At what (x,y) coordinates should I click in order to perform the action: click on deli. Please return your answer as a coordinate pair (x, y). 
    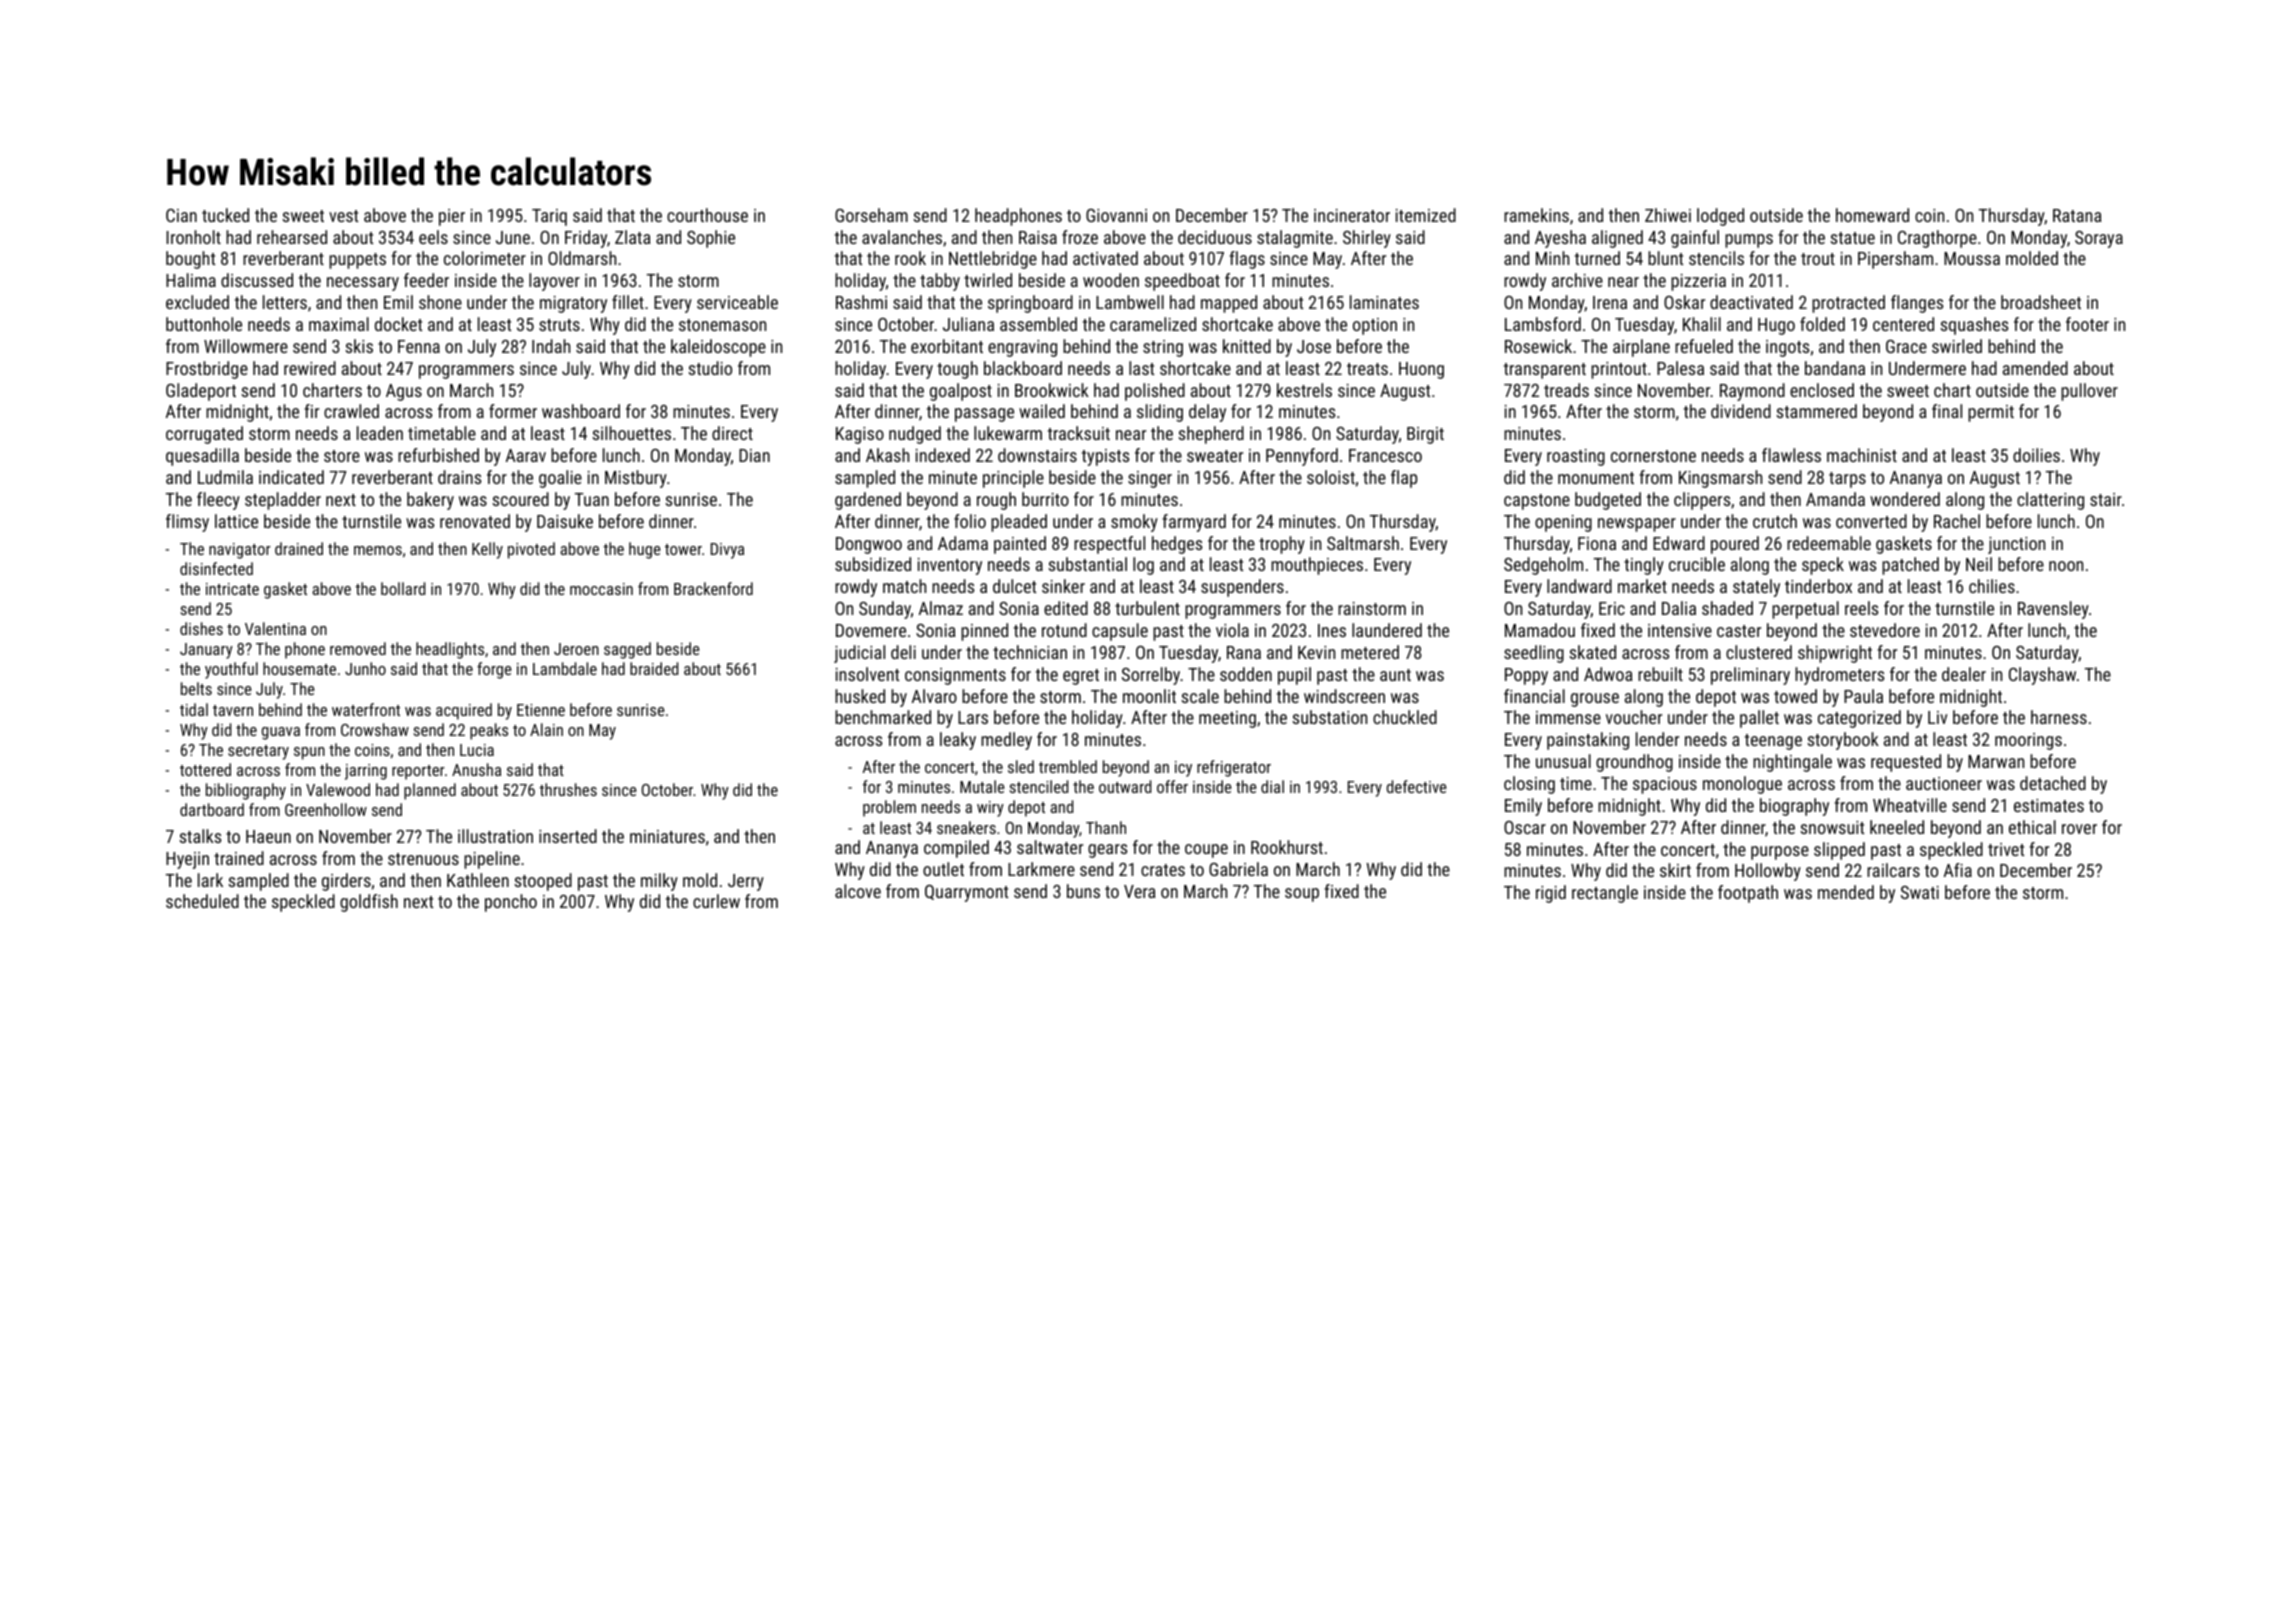
    Looking at the image, I should click on (903, 652).
